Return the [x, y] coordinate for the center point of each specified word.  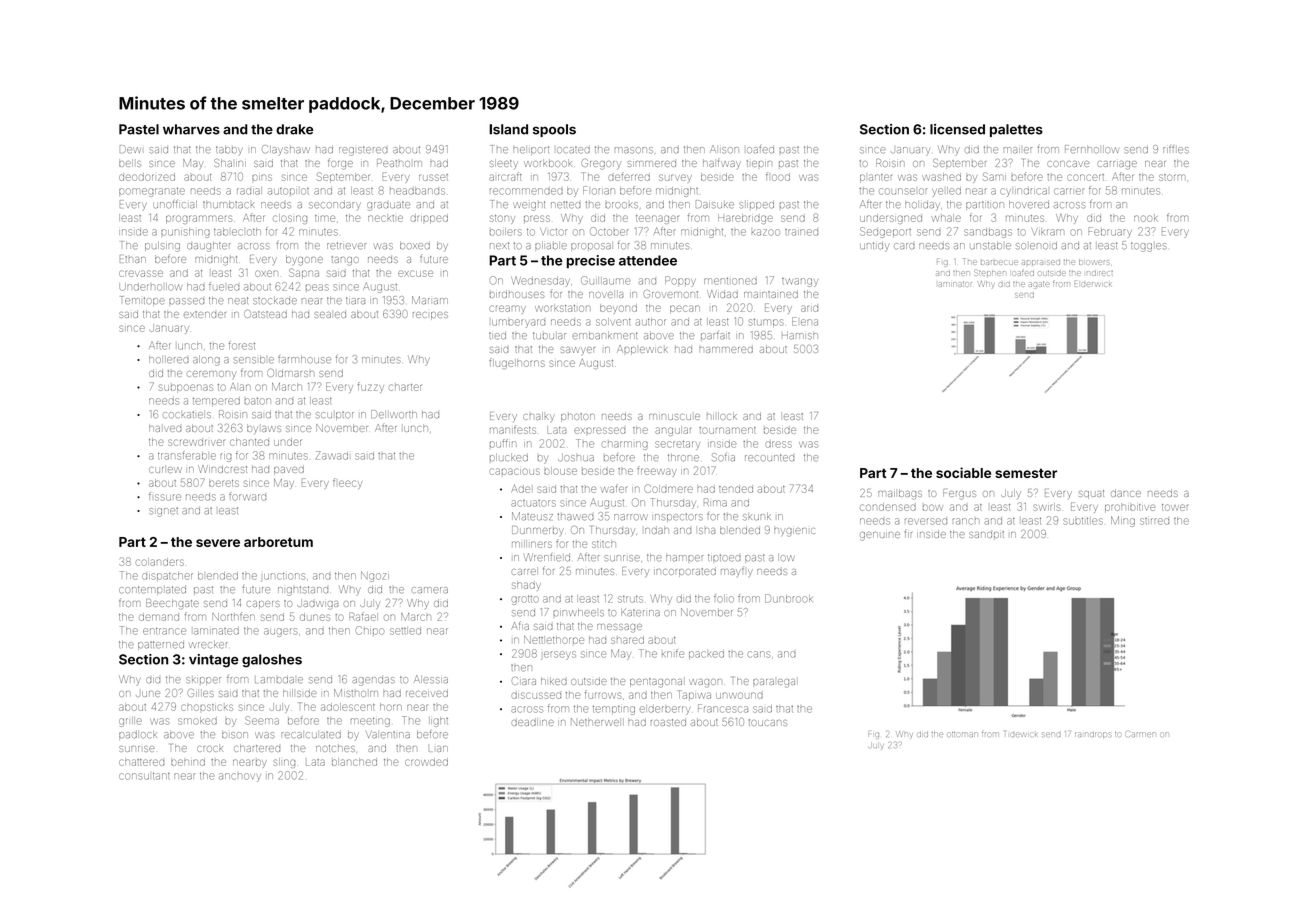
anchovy [240, 777]
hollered [169, 360]
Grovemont [671, 294]
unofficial [175, 204]
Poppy [680, 281]
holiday [922, 206]
